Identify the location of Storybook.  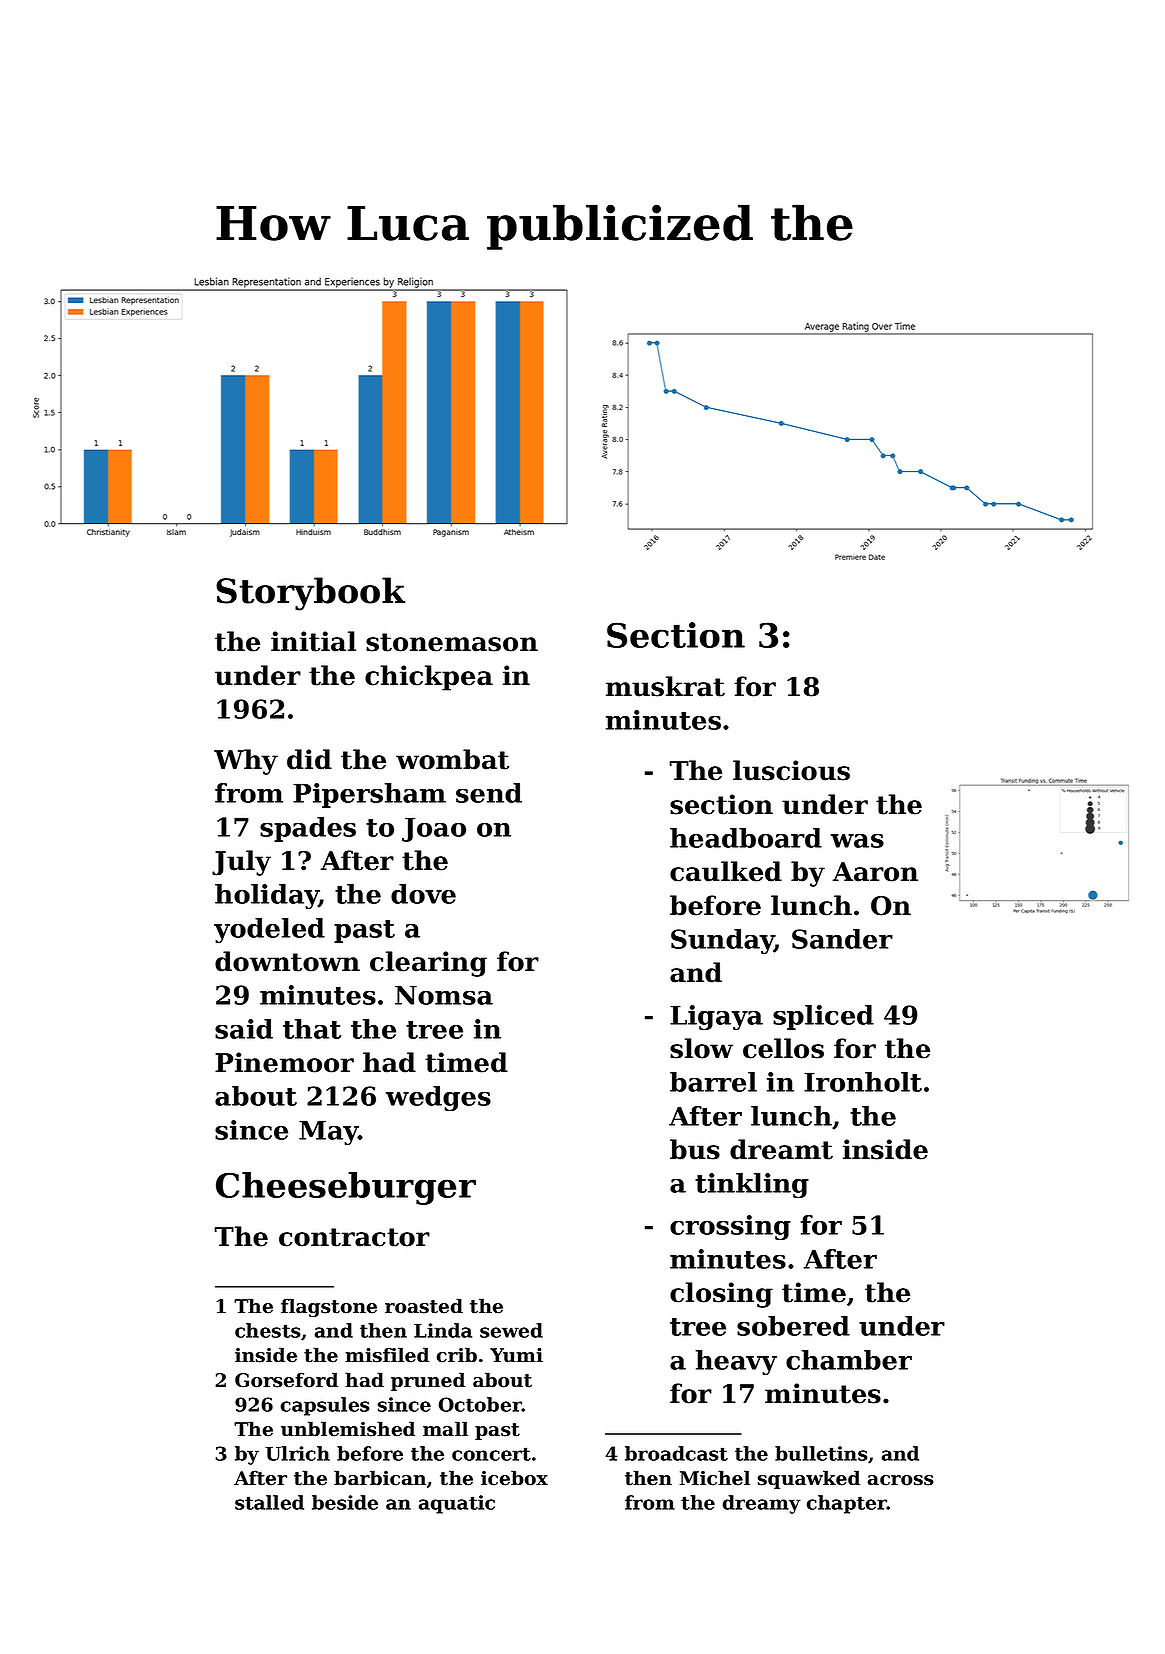
(310, 594).
